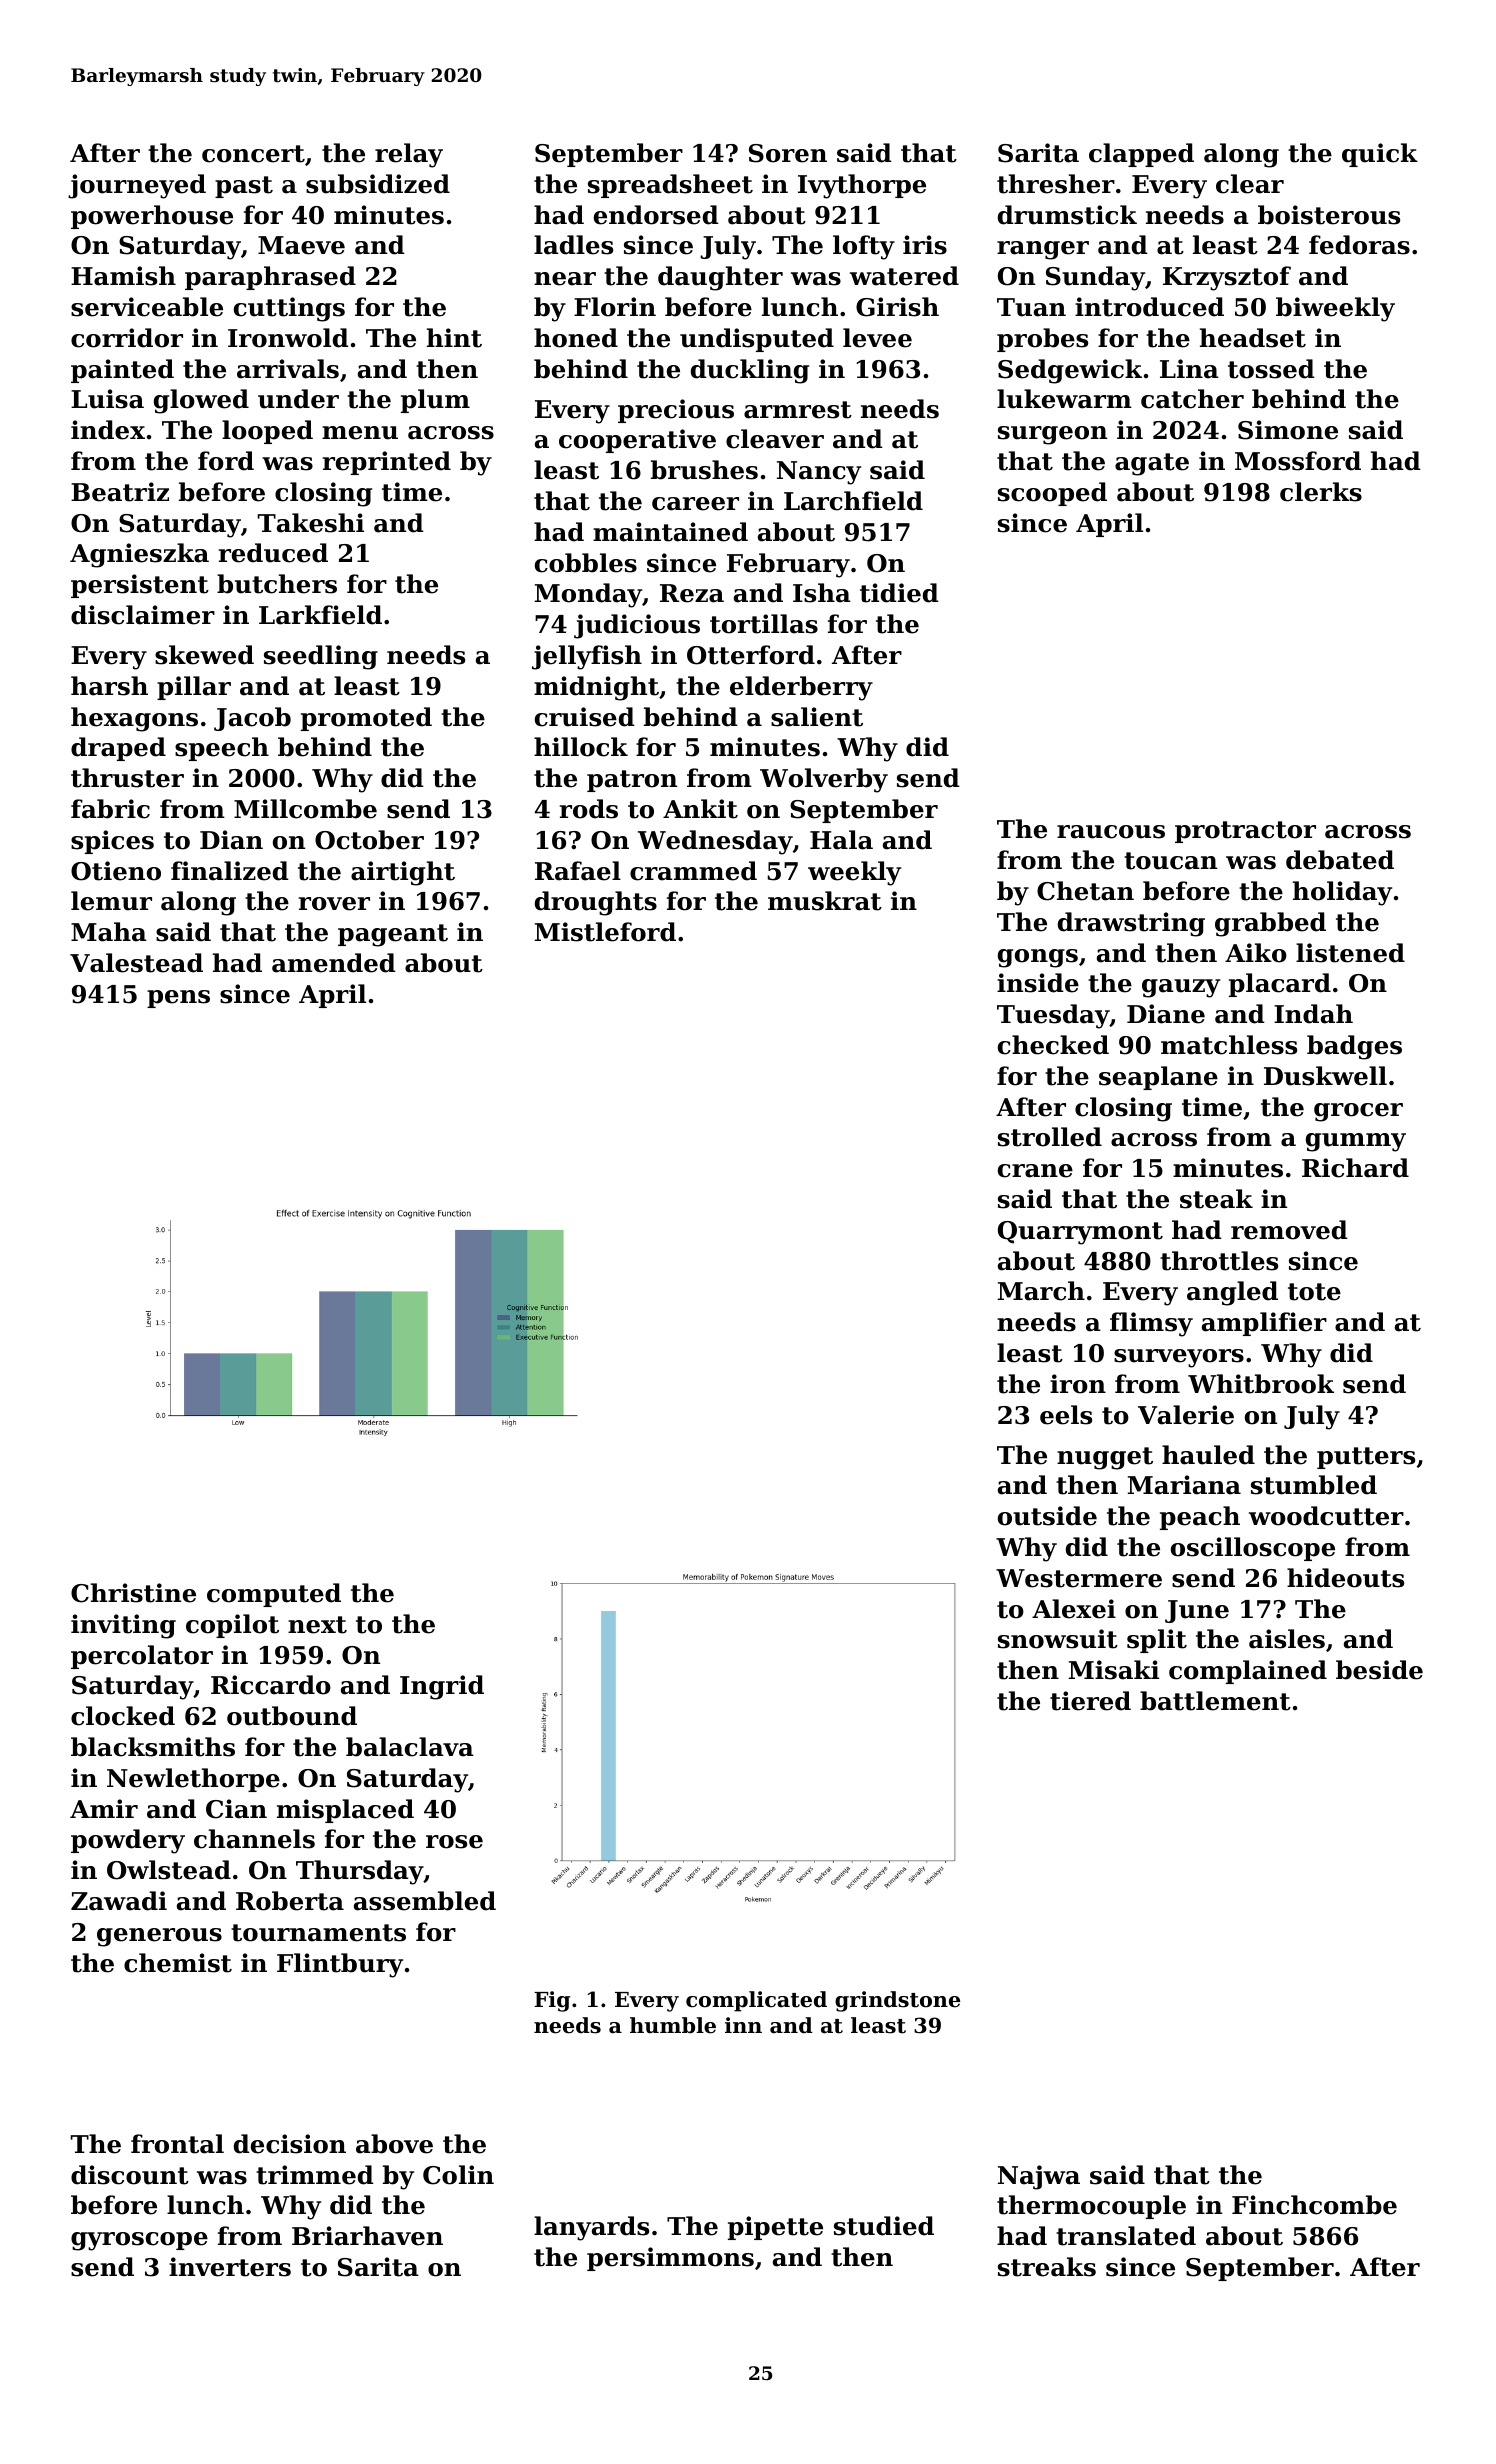 The width and height of the screenshot is (1496, 2464). What do you see at coordinates (253, 154) in the screenshot?
I see `concert` at bounding box center [253, 154].
